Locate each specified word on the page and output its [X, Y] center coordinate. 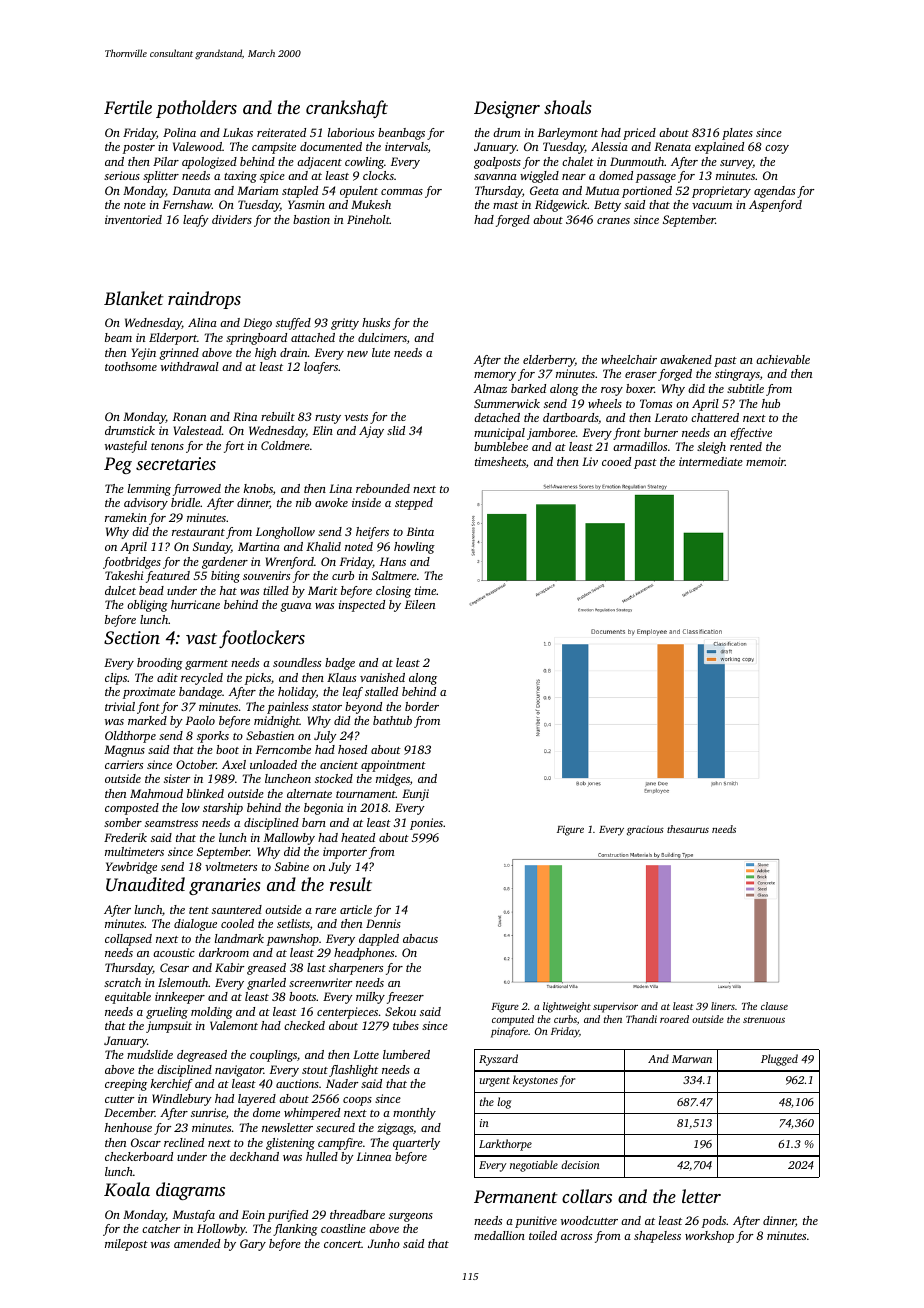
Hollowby [221, 1230]
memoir [765, 461]
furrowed [197, 490]
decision [580, 1164]
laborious [351, 132]
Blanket [134, 298]
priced [639, 134]
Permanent [516, 1196]
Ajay [371, 432]
